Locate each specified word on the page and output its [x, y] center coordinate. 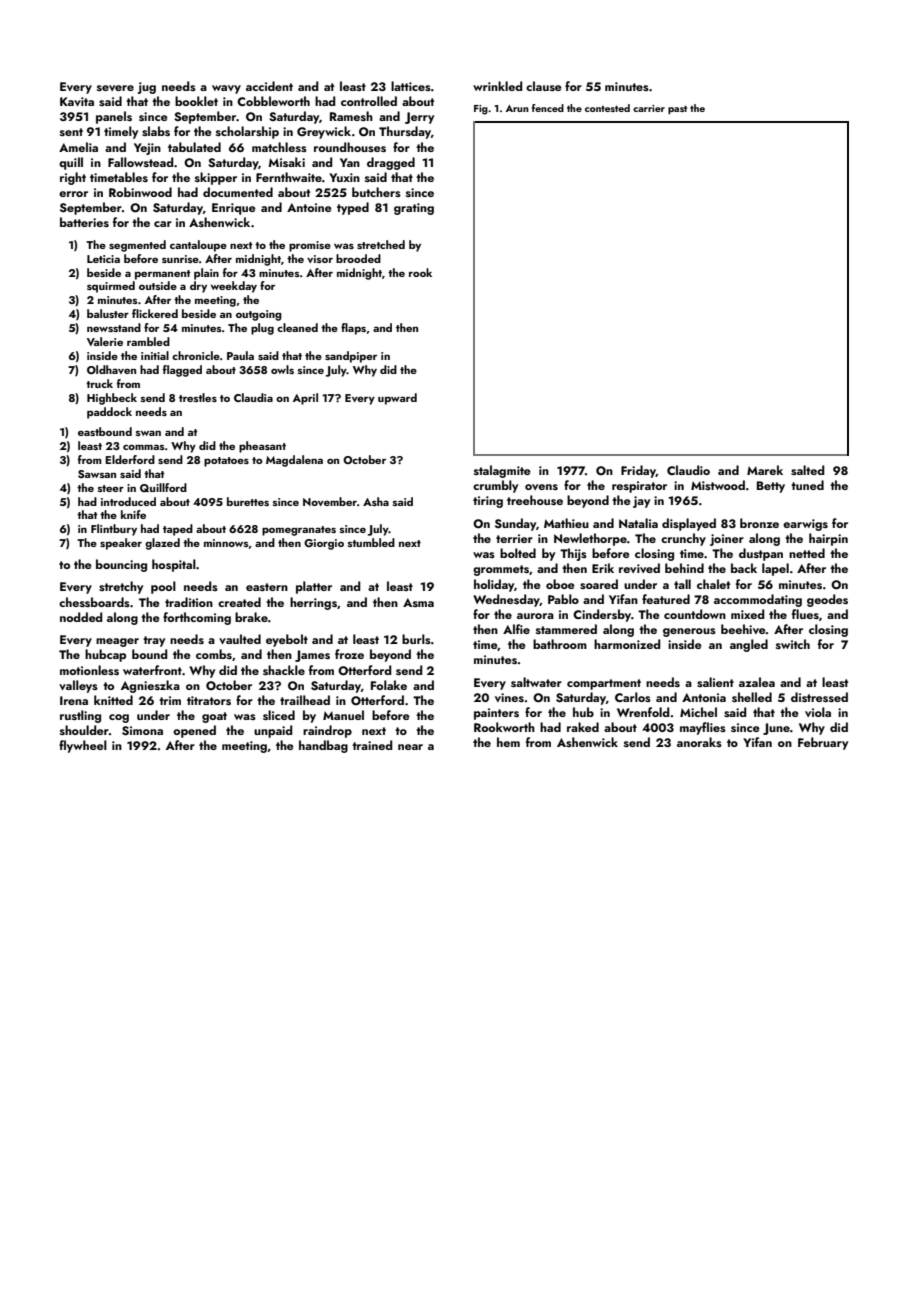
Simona [142, 731]
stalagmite [502, 471]
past [677, 109]
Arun [517, 108]
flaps [353, 329]
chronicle [196, 355]
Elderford [130, 459]
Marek [765, 470]
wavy [226, 89]
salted [807, 470]
